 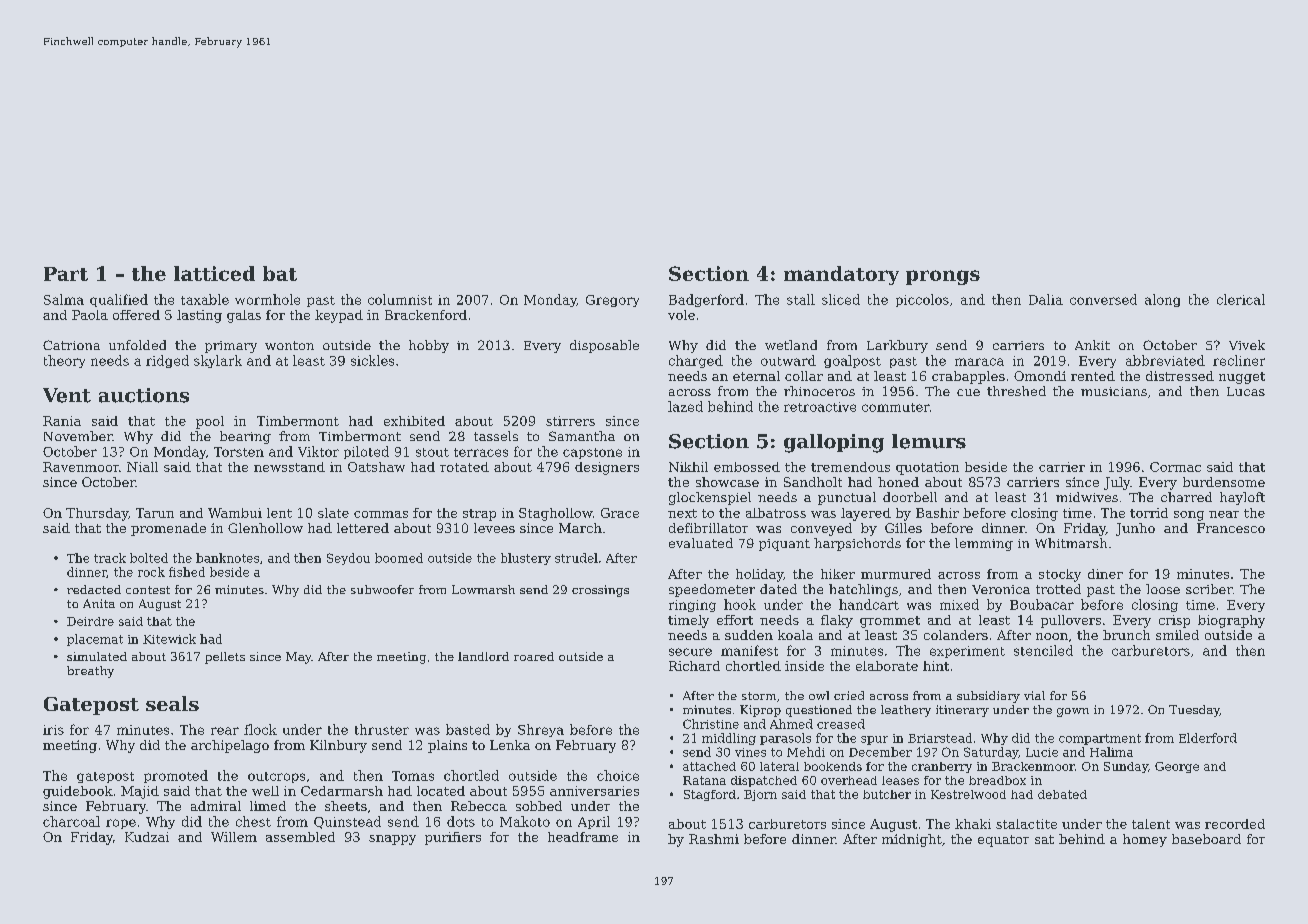 I want to click on lazed, so click(x=685, y=406).
